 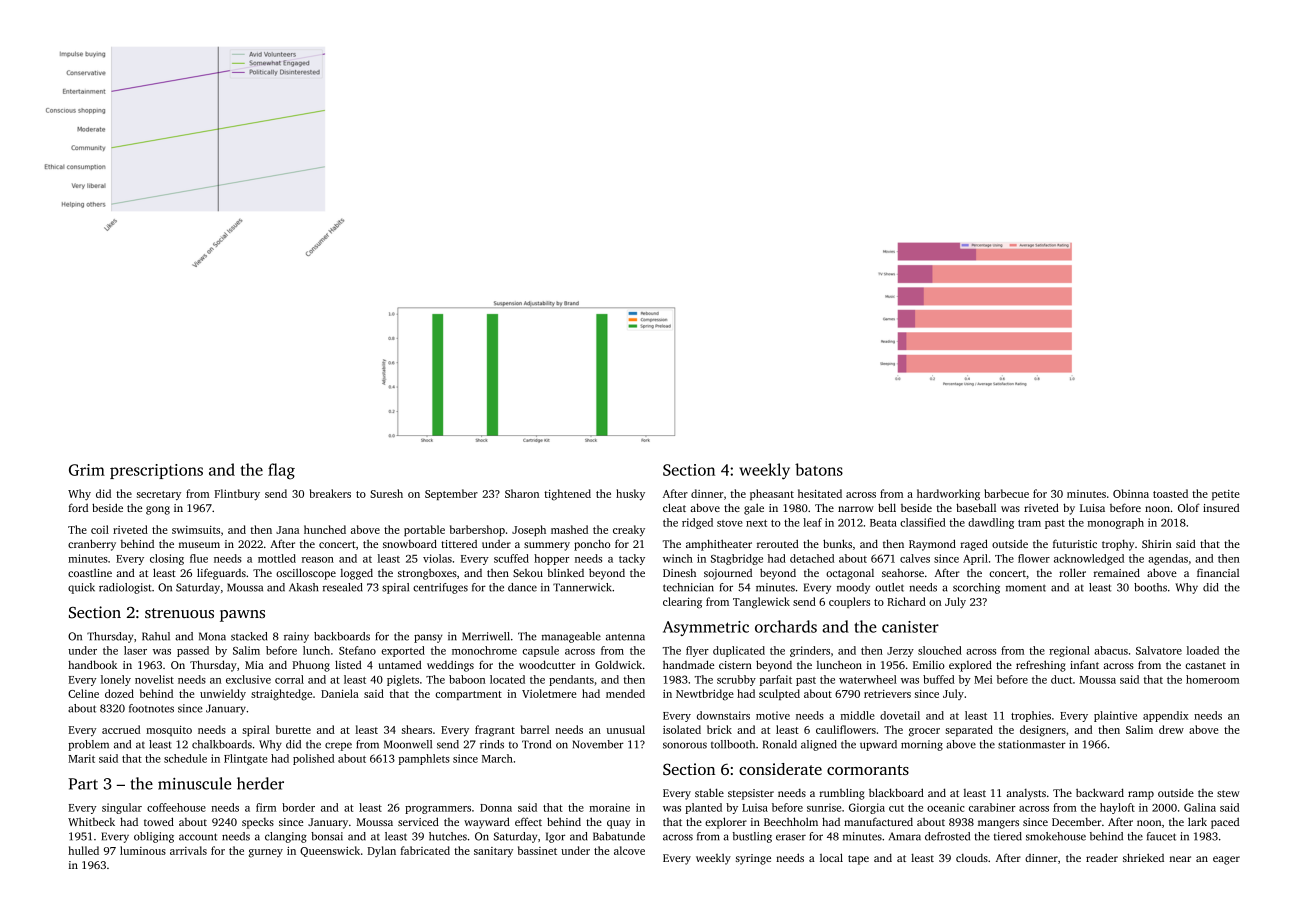 I want to click on husky, so click(x=630, y=495).
